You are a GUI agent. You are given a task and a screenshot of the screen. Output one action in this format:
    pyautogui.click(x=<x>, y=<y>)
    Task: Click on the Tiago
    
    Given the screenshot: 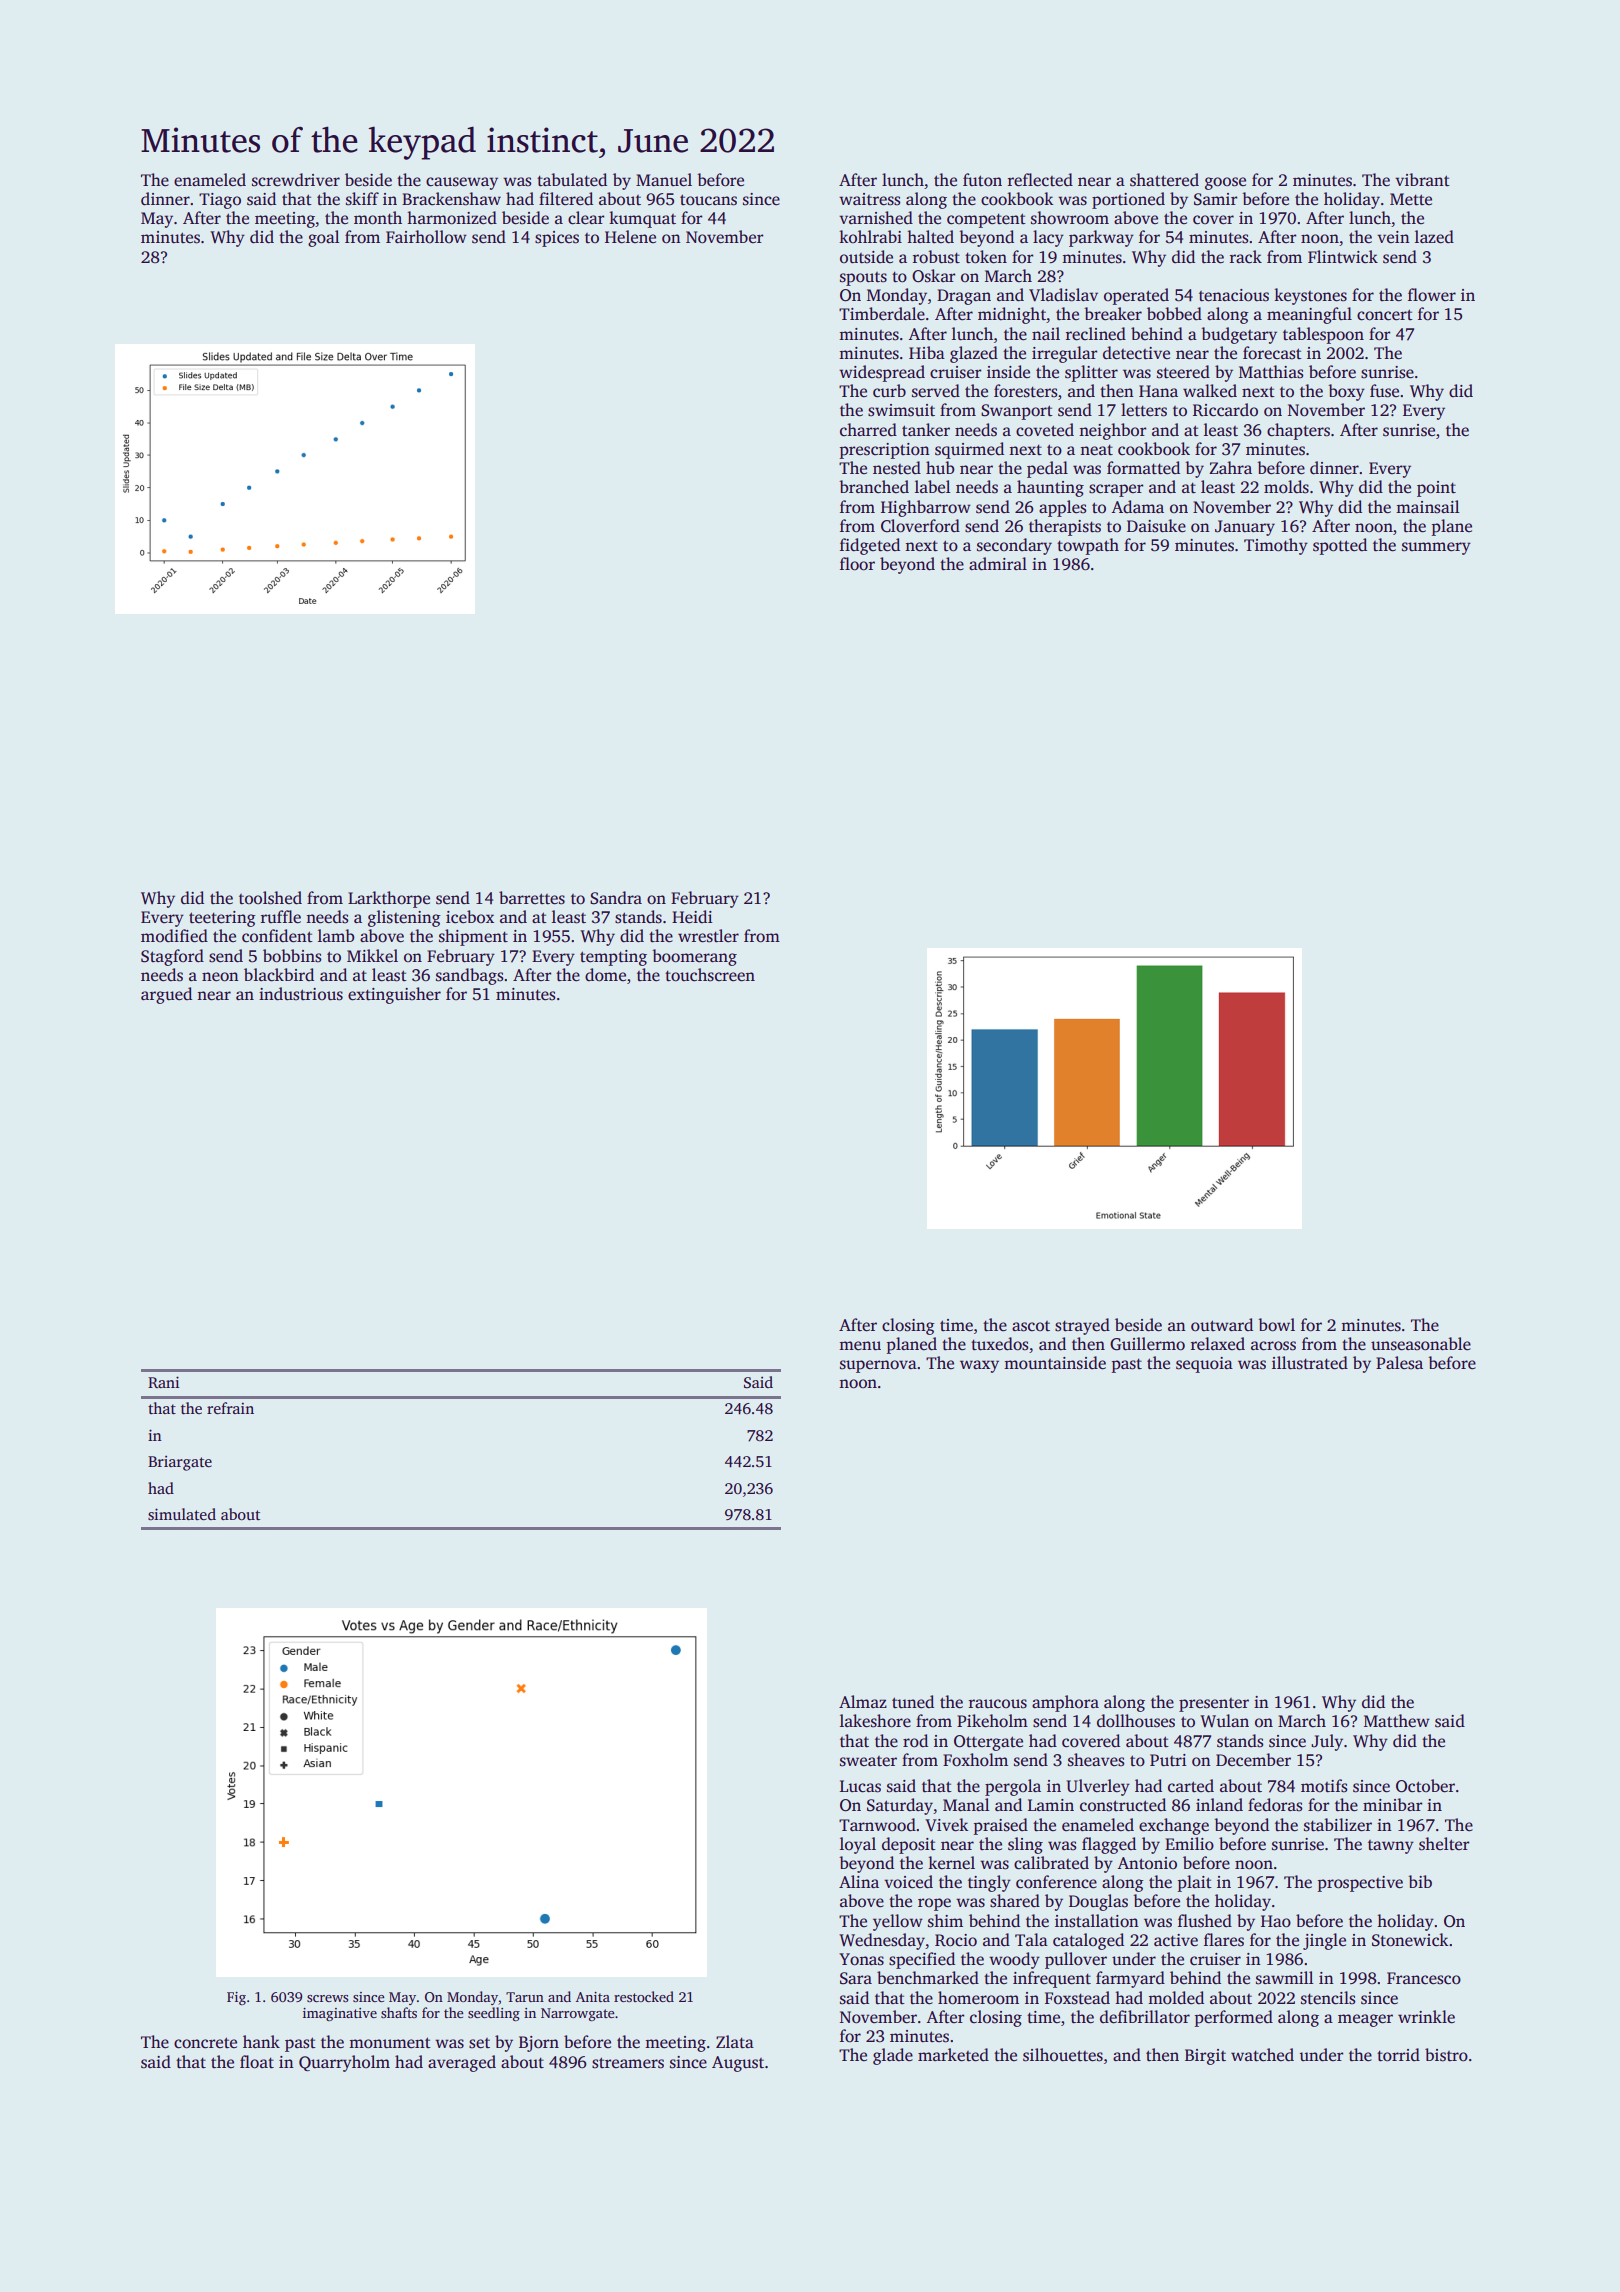 What is the action you would take?
    pyautogui.click(x=220, y=201)
